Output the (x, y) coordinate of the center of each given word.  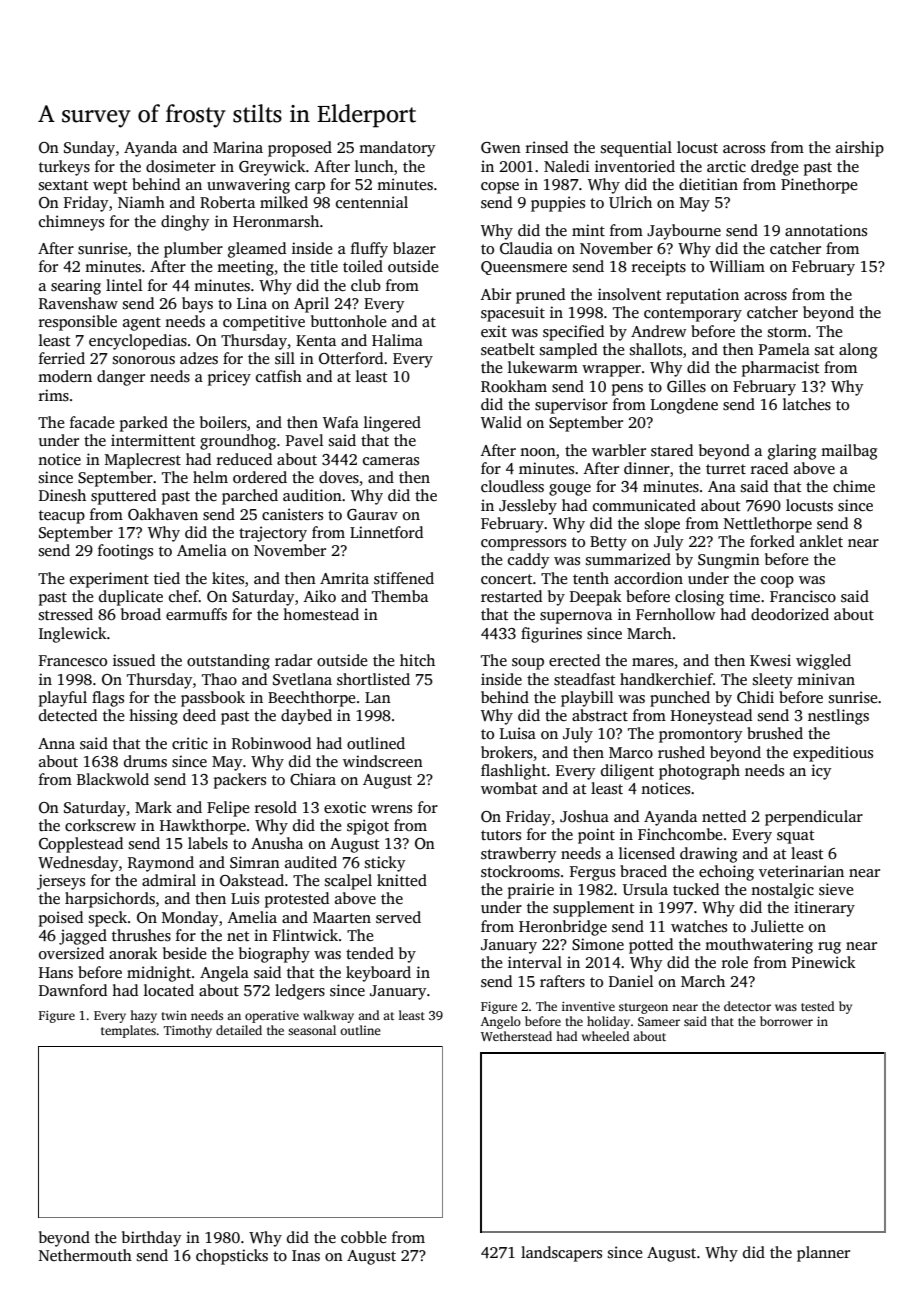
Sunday (89, 149)
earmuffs (196, 614)
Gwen (501, 147)
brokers (507, 752)
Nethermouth (85, 1255)
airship (860, 149)
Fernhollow (676, 614)
